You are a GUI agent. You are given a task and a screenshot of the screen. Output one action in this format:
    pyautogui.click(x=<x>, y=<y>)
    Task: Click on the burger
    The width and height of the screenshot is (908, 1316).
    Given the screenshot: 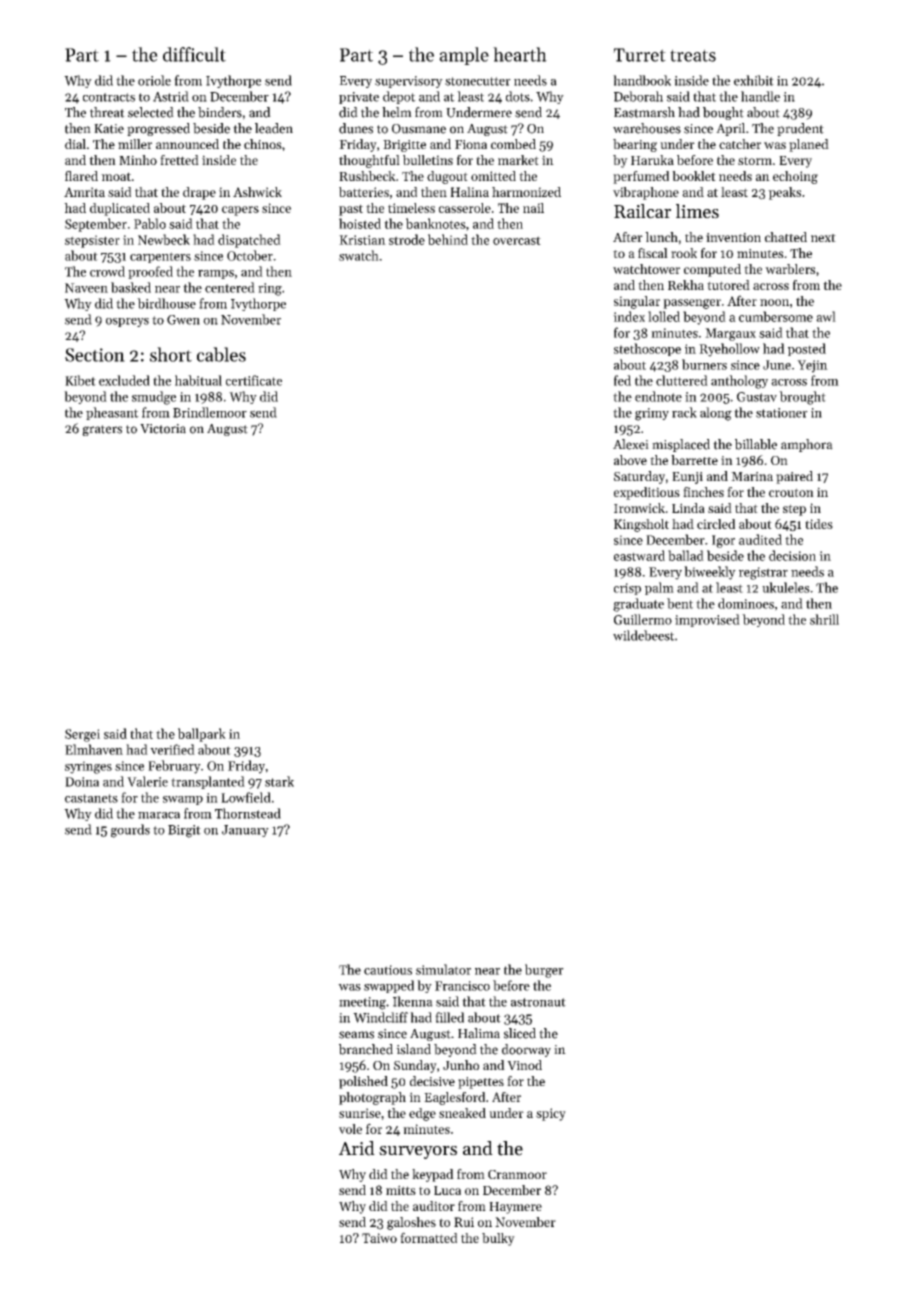 What is the action you would take?
    pyautogui.click(x=544, y=971)
